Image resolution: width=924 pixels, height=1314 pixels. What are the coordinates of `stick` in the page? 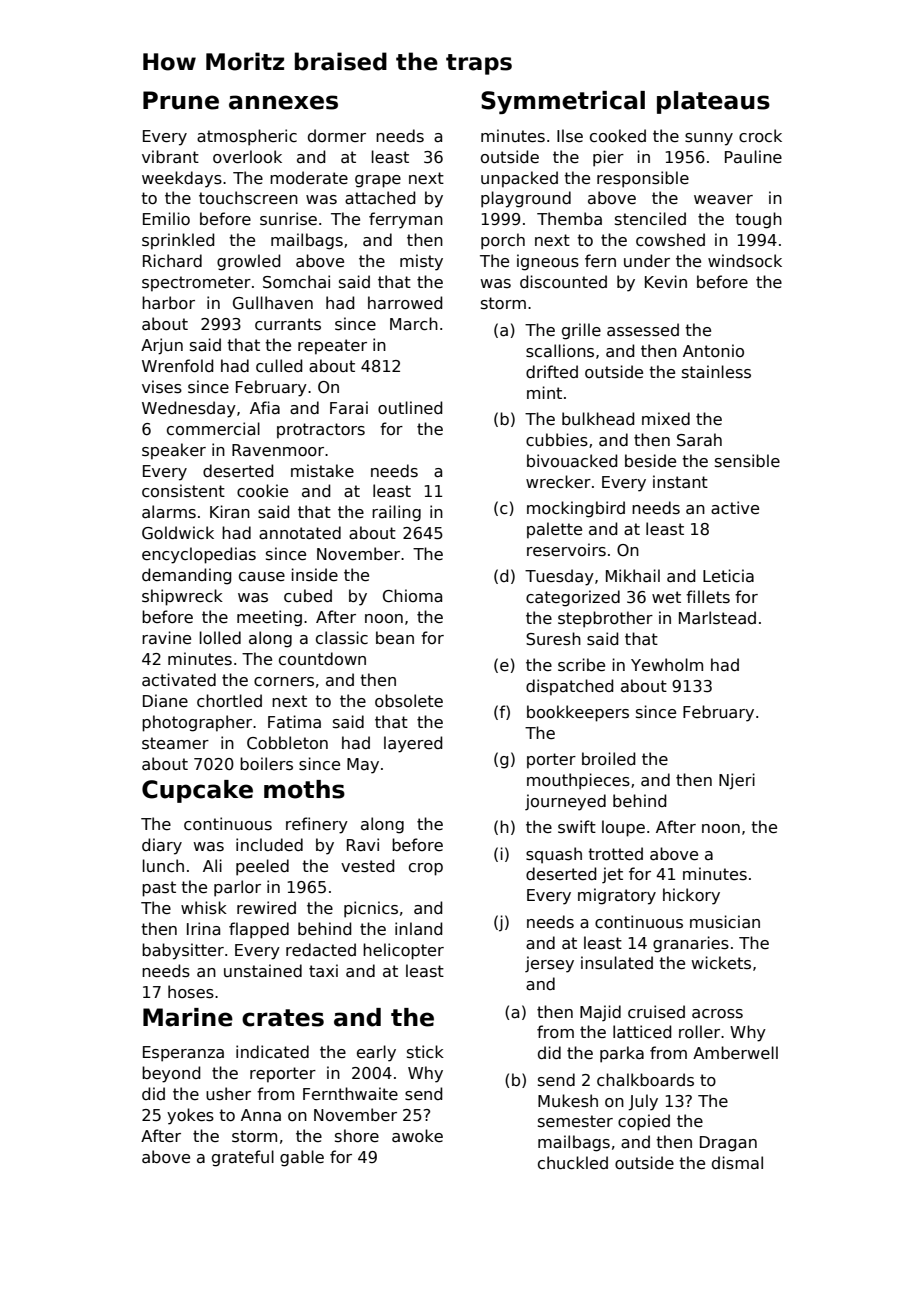 It's located at (425, 1051).
